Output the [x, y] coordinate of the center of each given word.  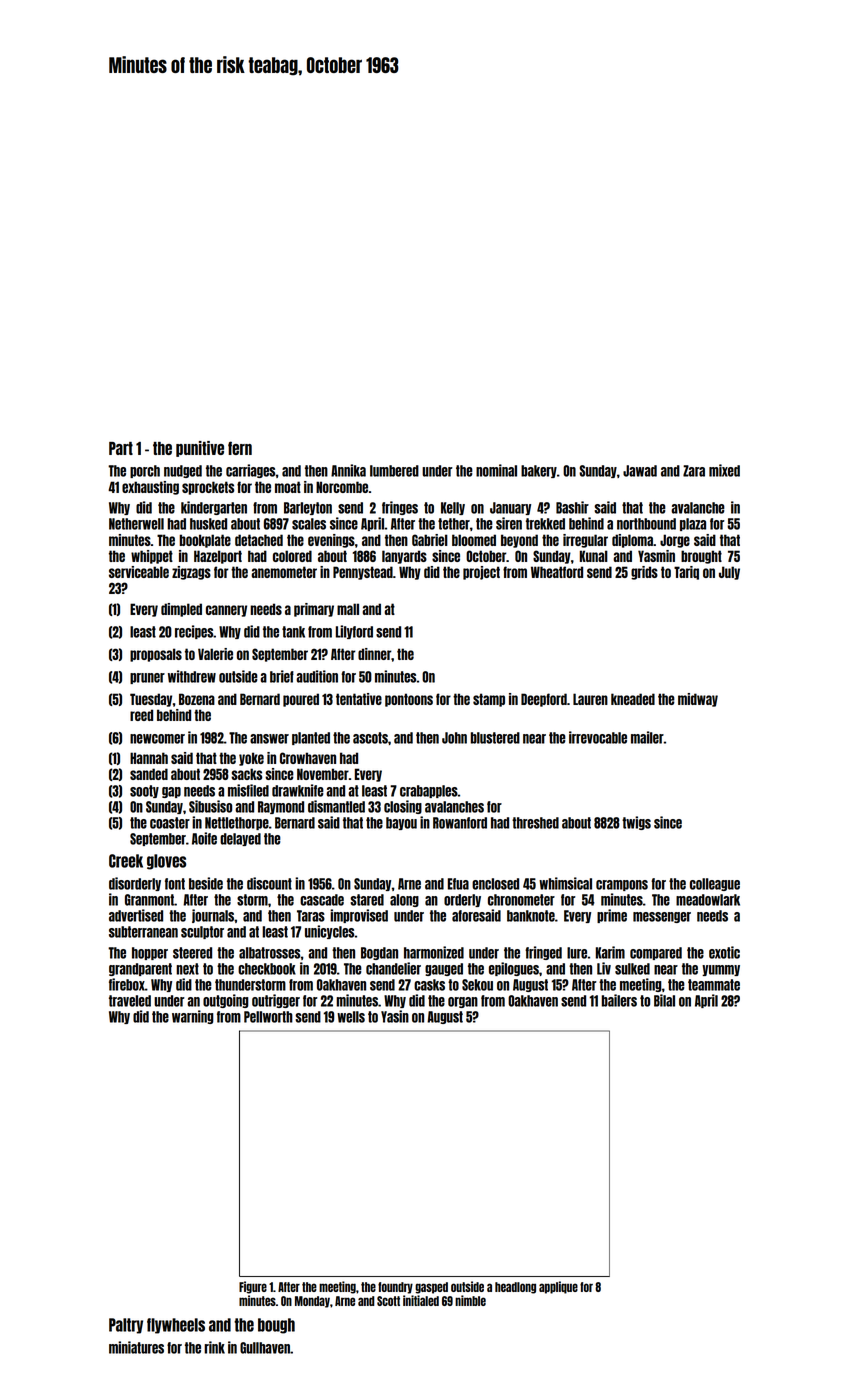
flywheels [176, 1326]
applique [558, 1287]
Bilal [664, 1000]
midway [698, 700]
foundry [395, 1288]
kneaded [633, 699]
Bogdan [379, 953]
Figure [253, 1287]
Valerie [215, 654]
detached [259, 540]
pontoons [409, 700]
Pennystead [363, 573]
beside [206, 883]
